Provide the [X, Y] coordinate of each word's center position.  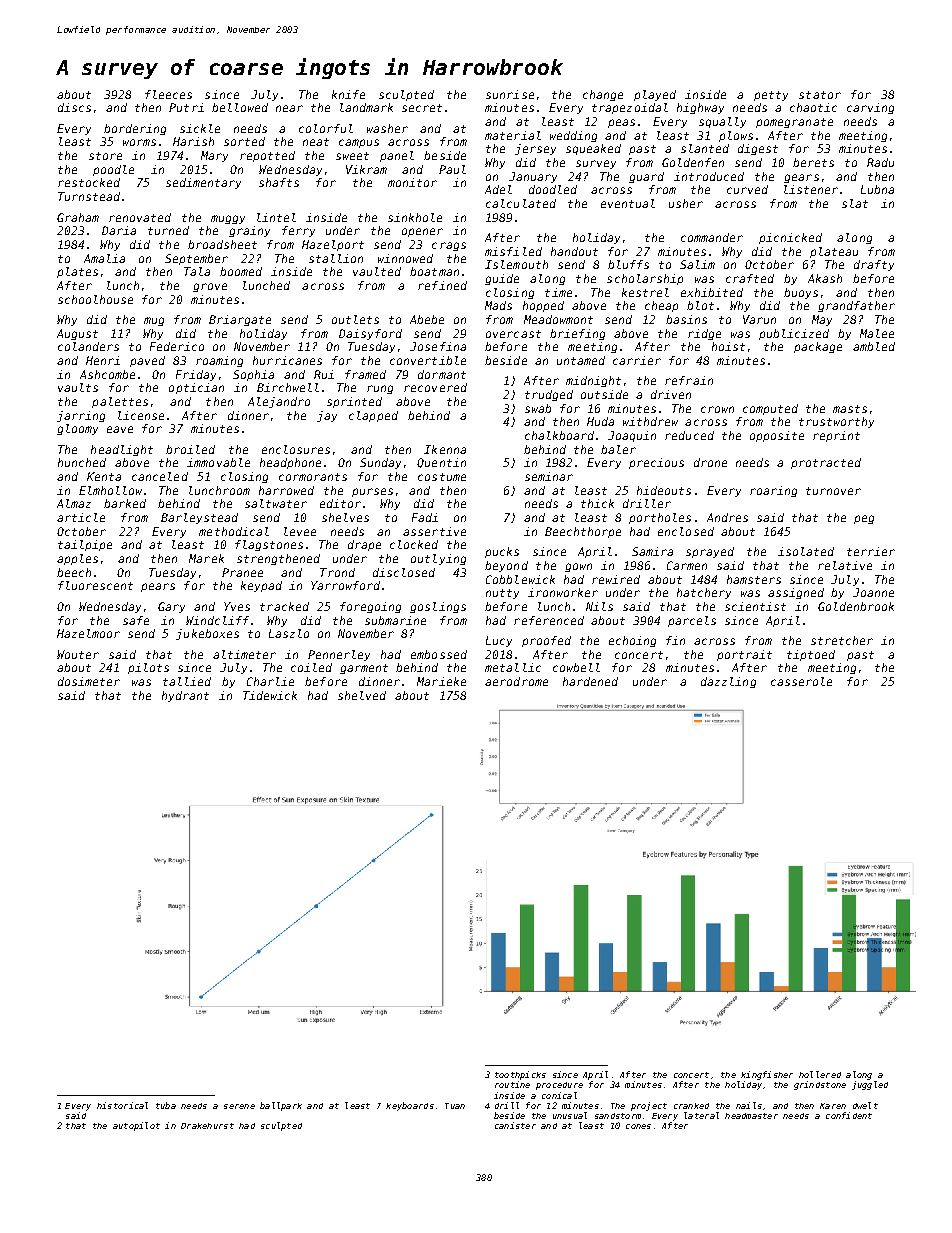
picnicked [790, 238]
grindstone [820, 1085]
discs [74, 107]
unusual [570, 1115]
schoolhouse [95, 299]
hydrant [185, 696]
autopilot [136, 1126]
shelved [362, 695]
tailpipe [85, 545]
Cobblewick [520, 579]
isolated [806, 551]
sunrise [510, 94]
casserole [801, 681]
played [655, 95]
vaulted [377, 271]
